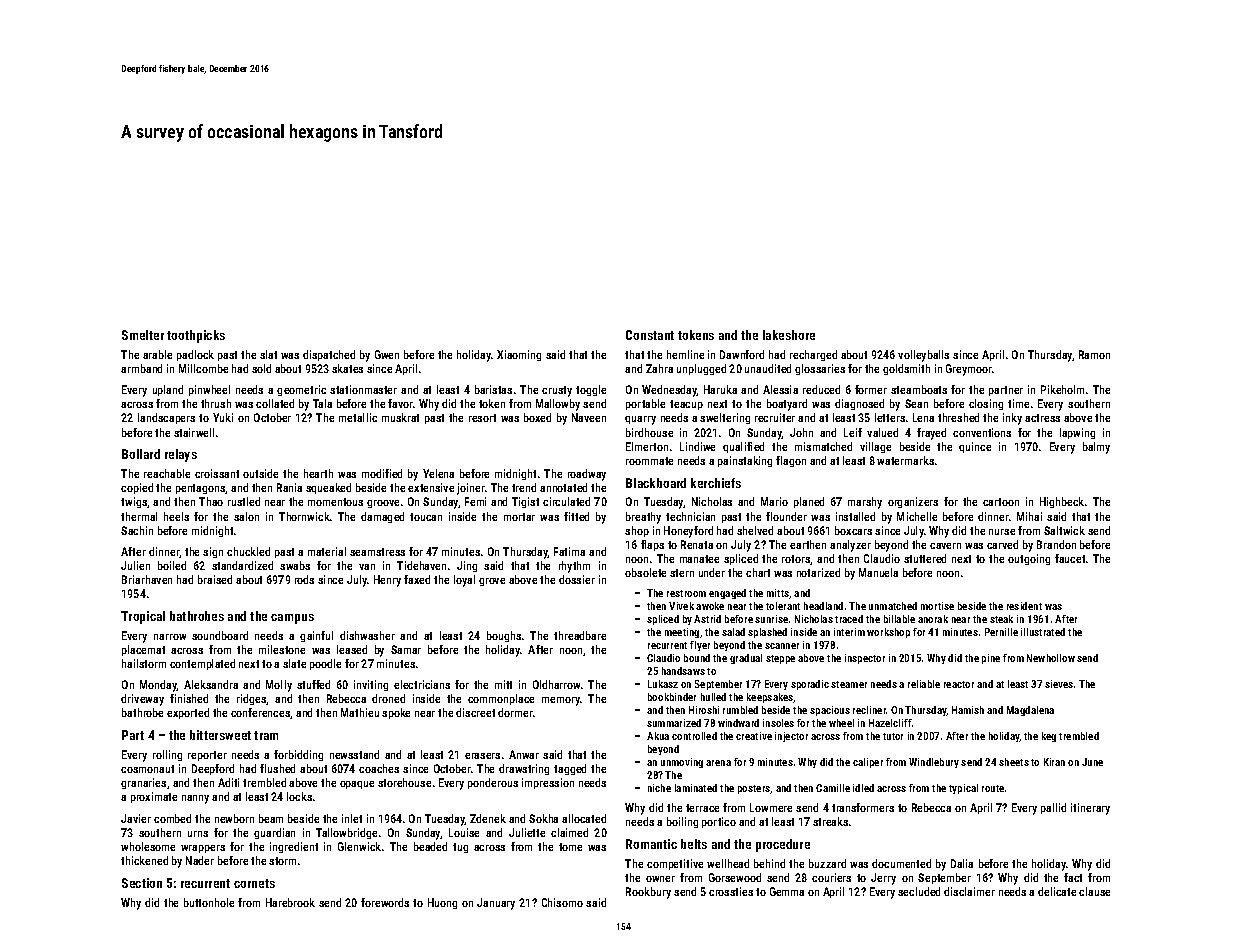 The width and height of the document is (1233, 952). I want to click on flagon, so click(791, 461).
